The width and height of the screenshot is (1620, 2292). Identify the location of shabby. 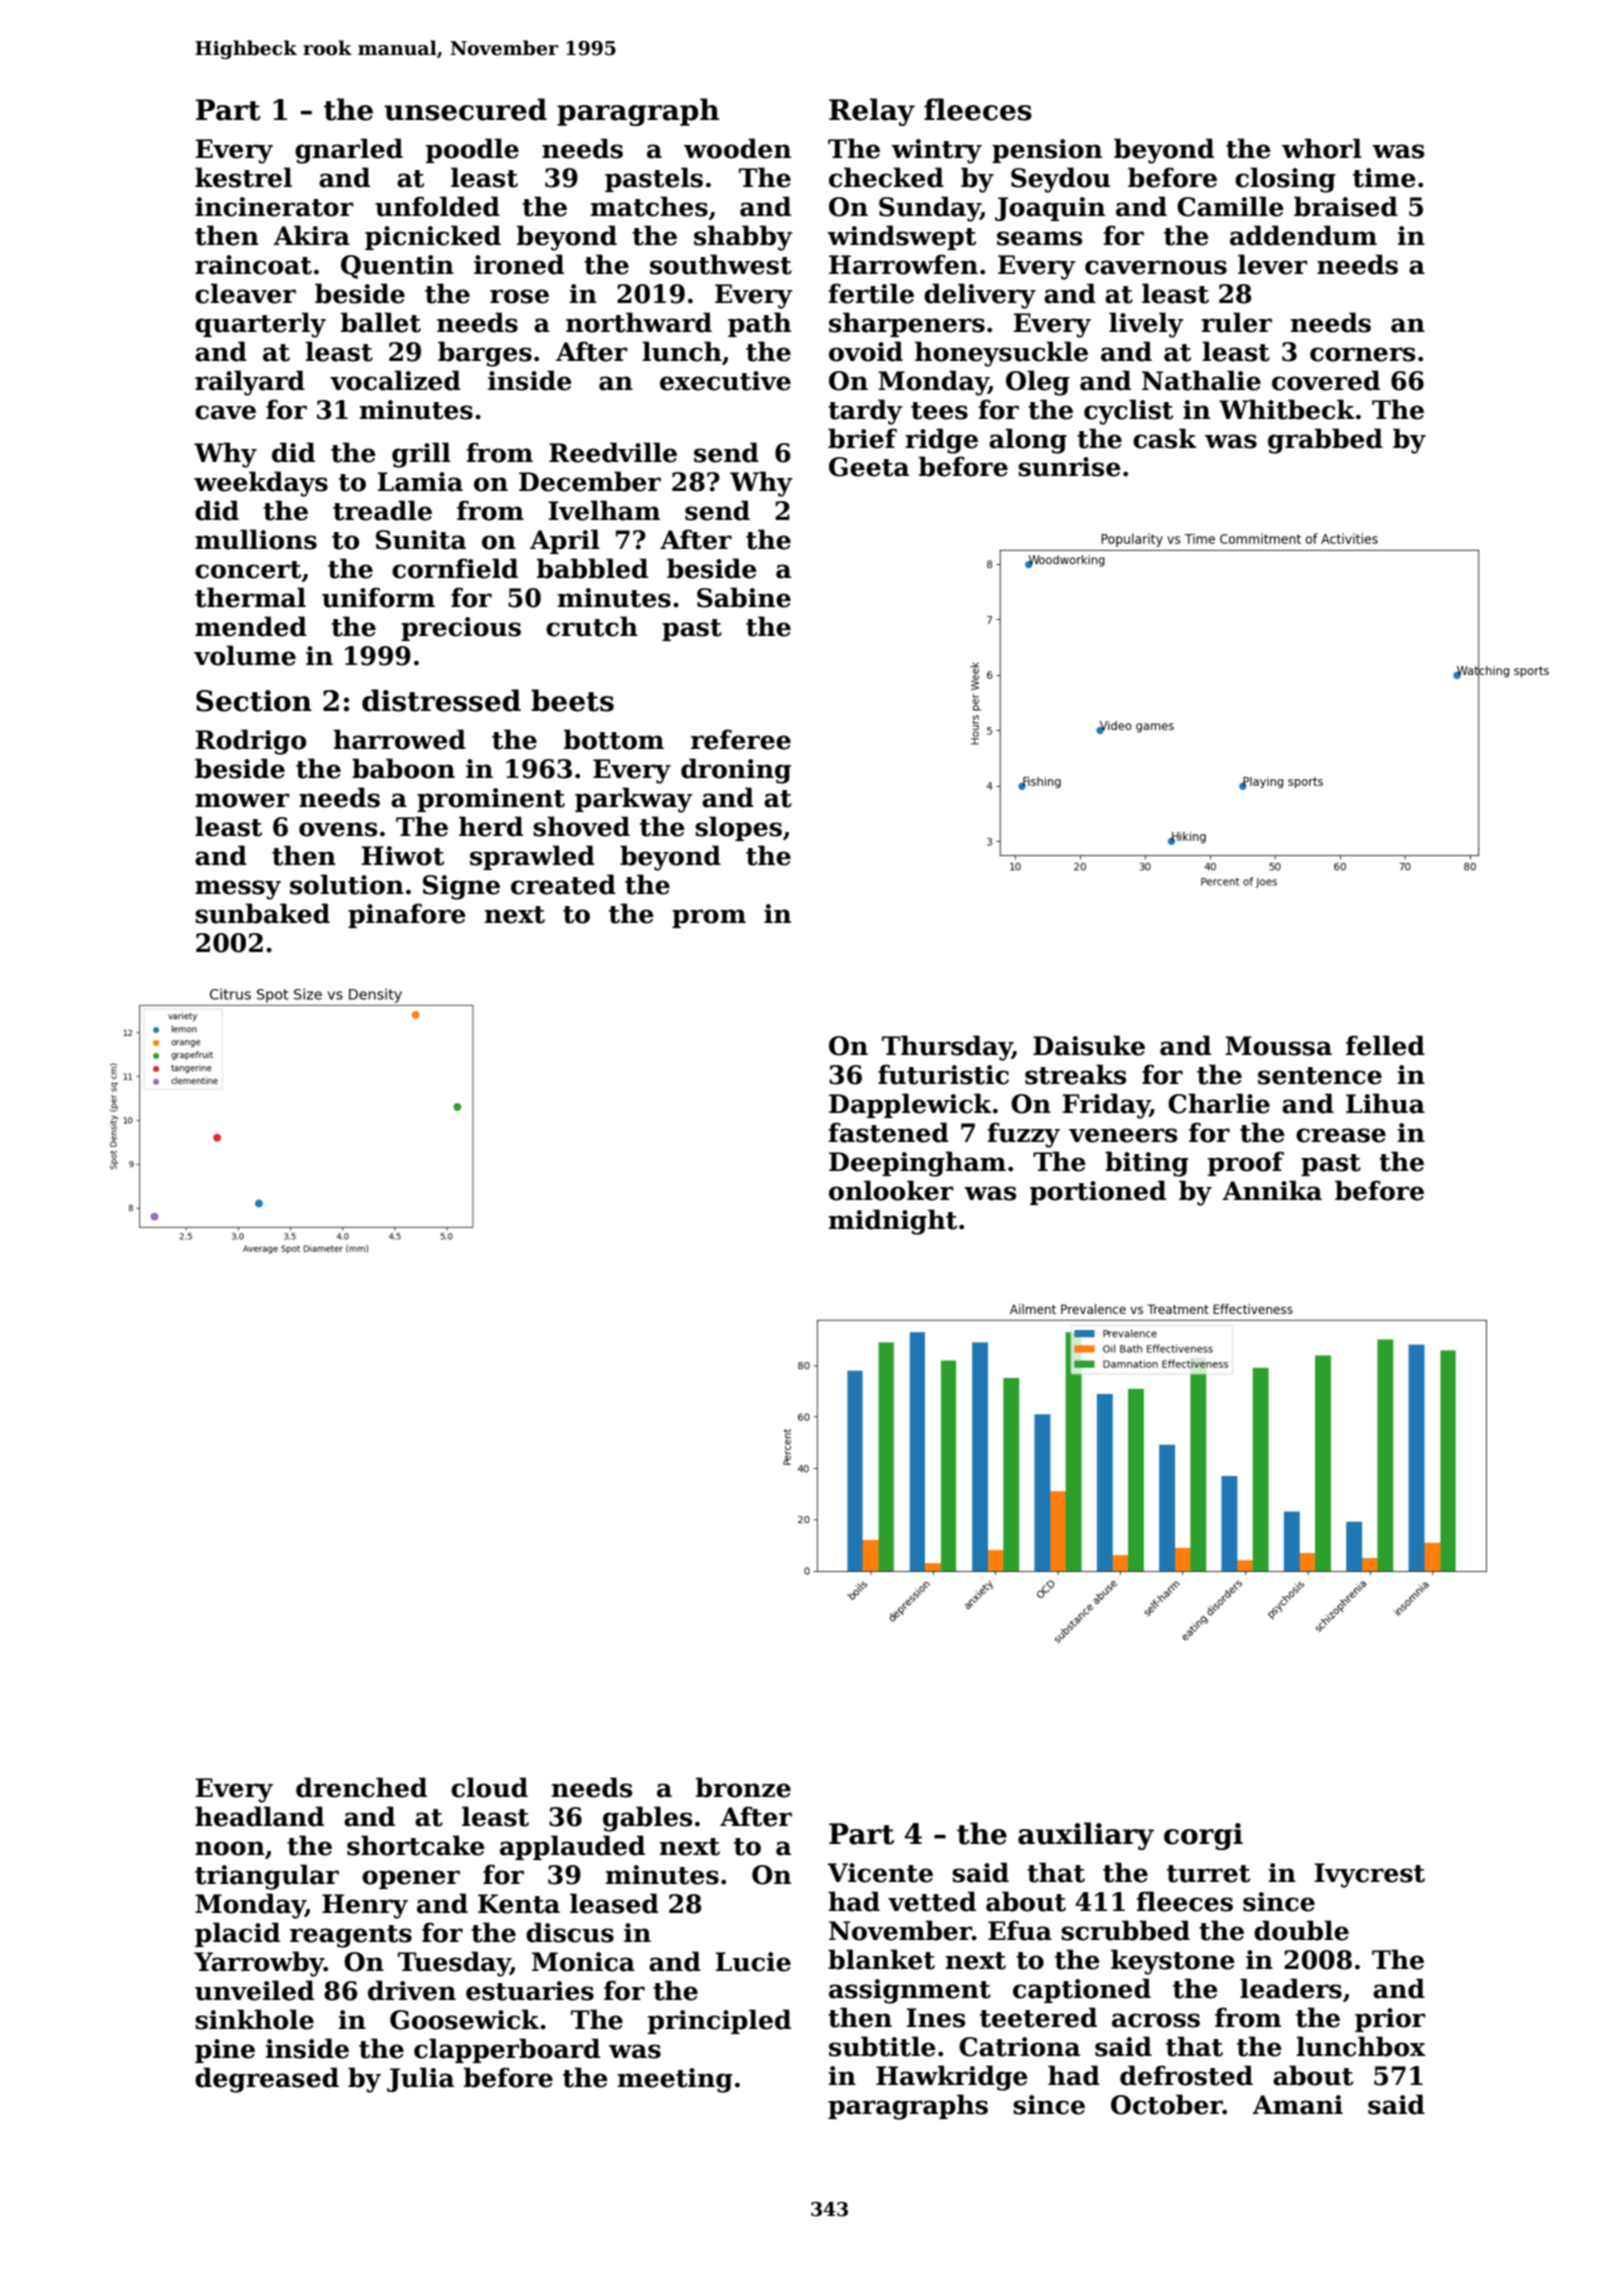
(743, 238).
